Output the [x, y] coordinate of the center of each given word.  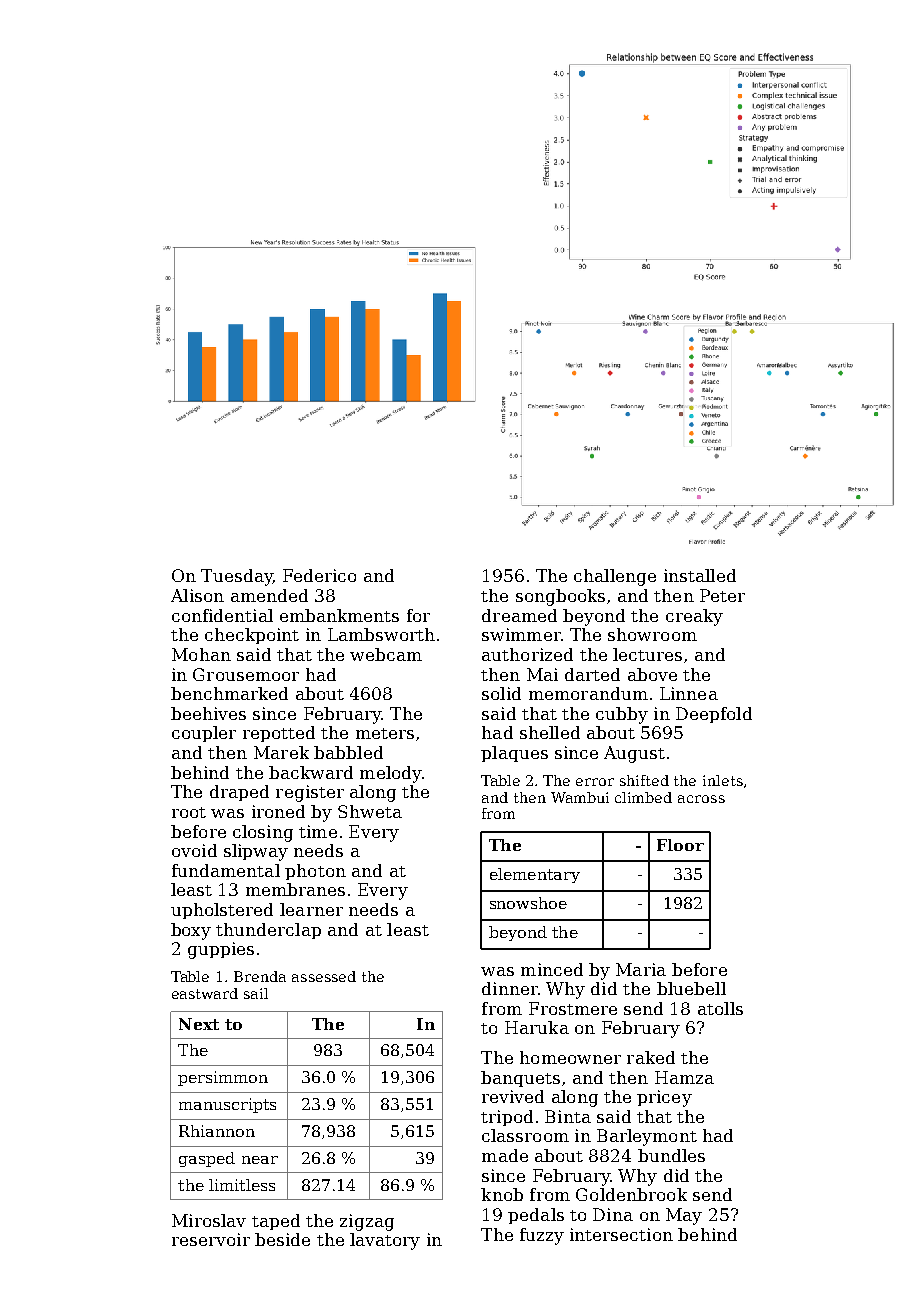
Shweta [370, 811]
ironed [278, 811]
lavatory [385, 1241]
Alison [197, 595]
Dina [613, 1214]
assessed [324, 976]
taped [276, 1222]
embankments [339, 615]
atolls [720, 1008]
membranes [295, 889]
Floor [680, 845]
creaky [694, 617]
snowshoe [528, 903]
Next [199, 1024]
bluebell [691, 988]
